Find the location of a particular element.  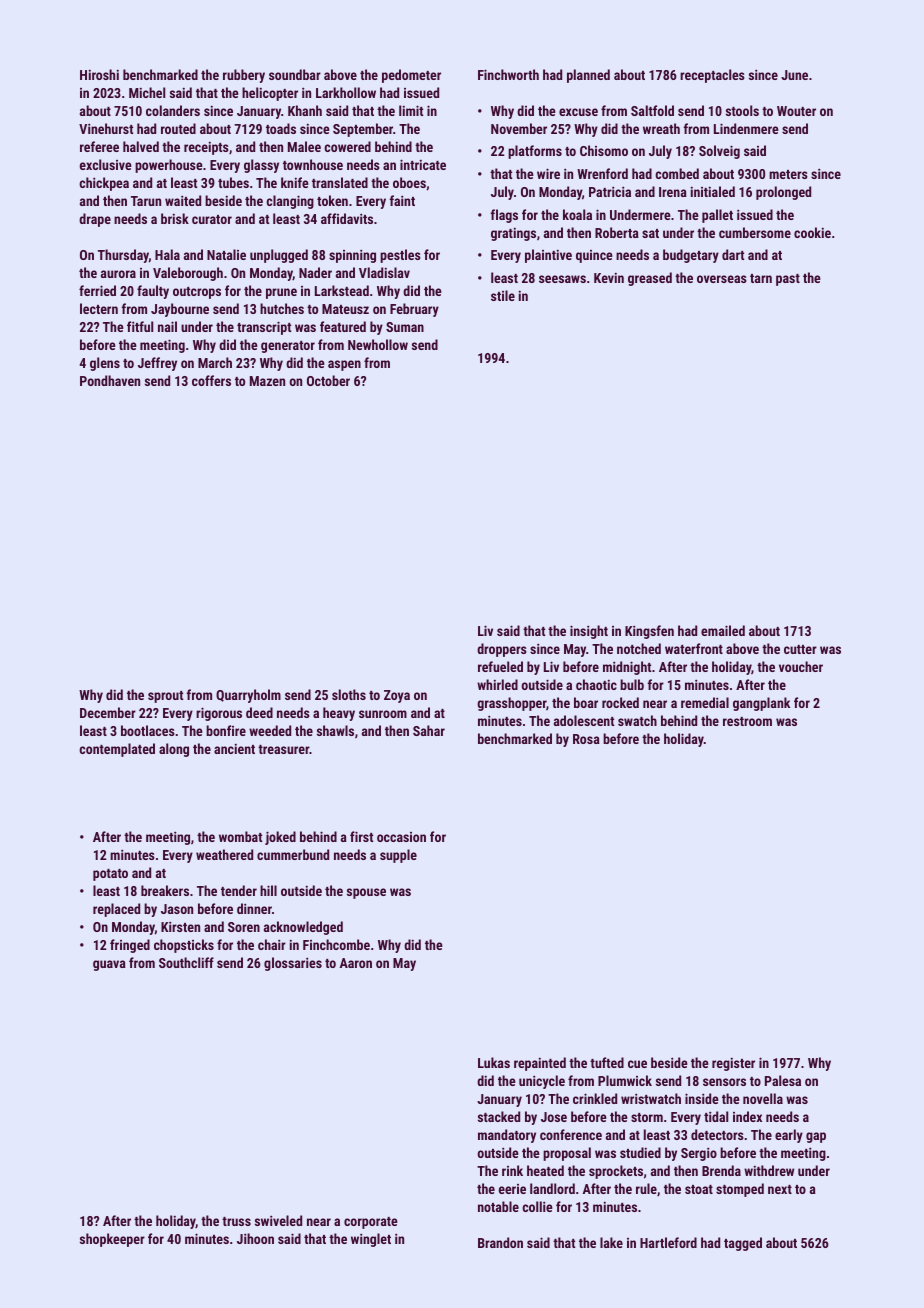

cue is located at coordinates (637, 1064).
